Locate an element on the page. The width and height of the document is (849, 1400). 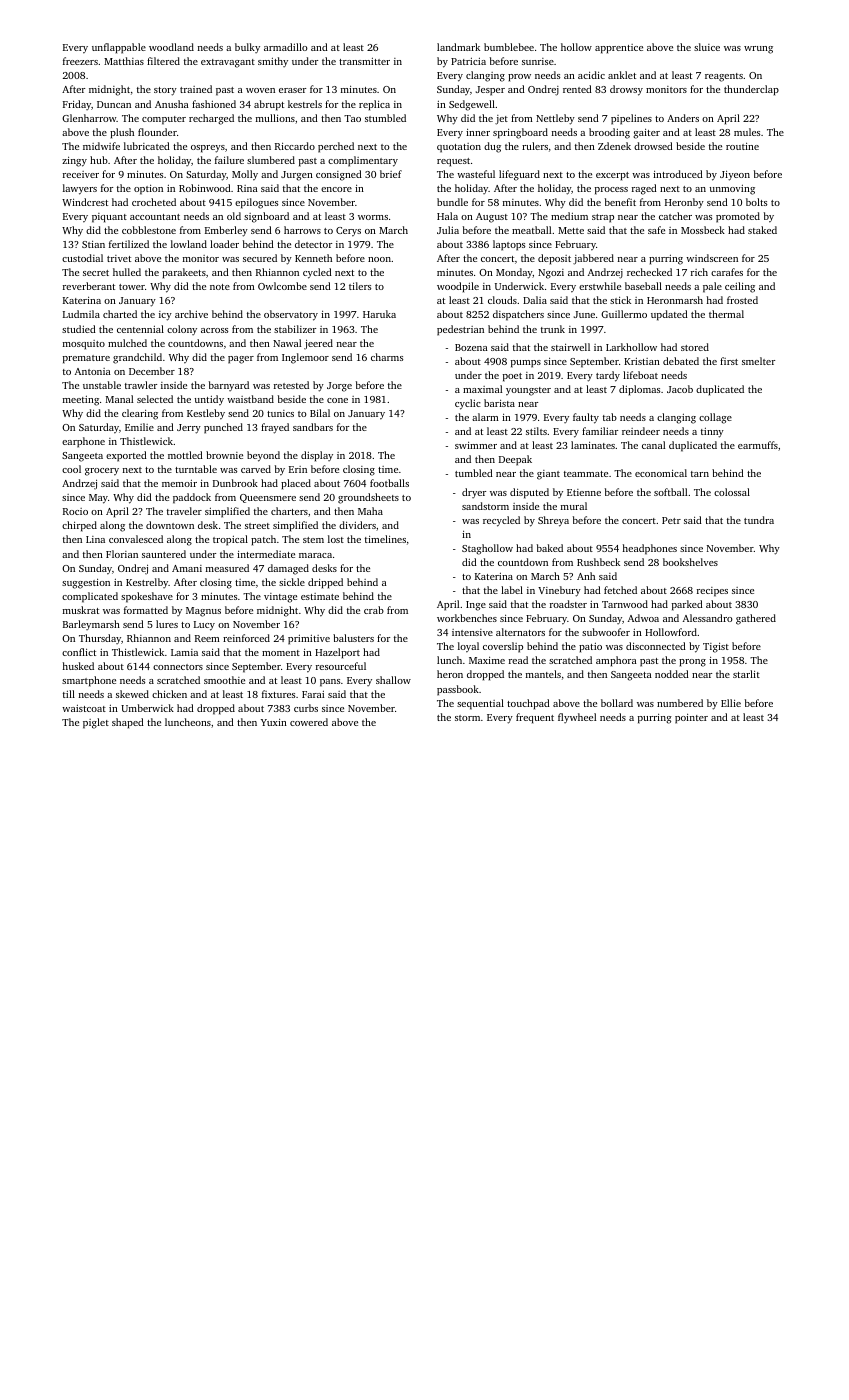
Inge is located at coordinates (476, 606).
